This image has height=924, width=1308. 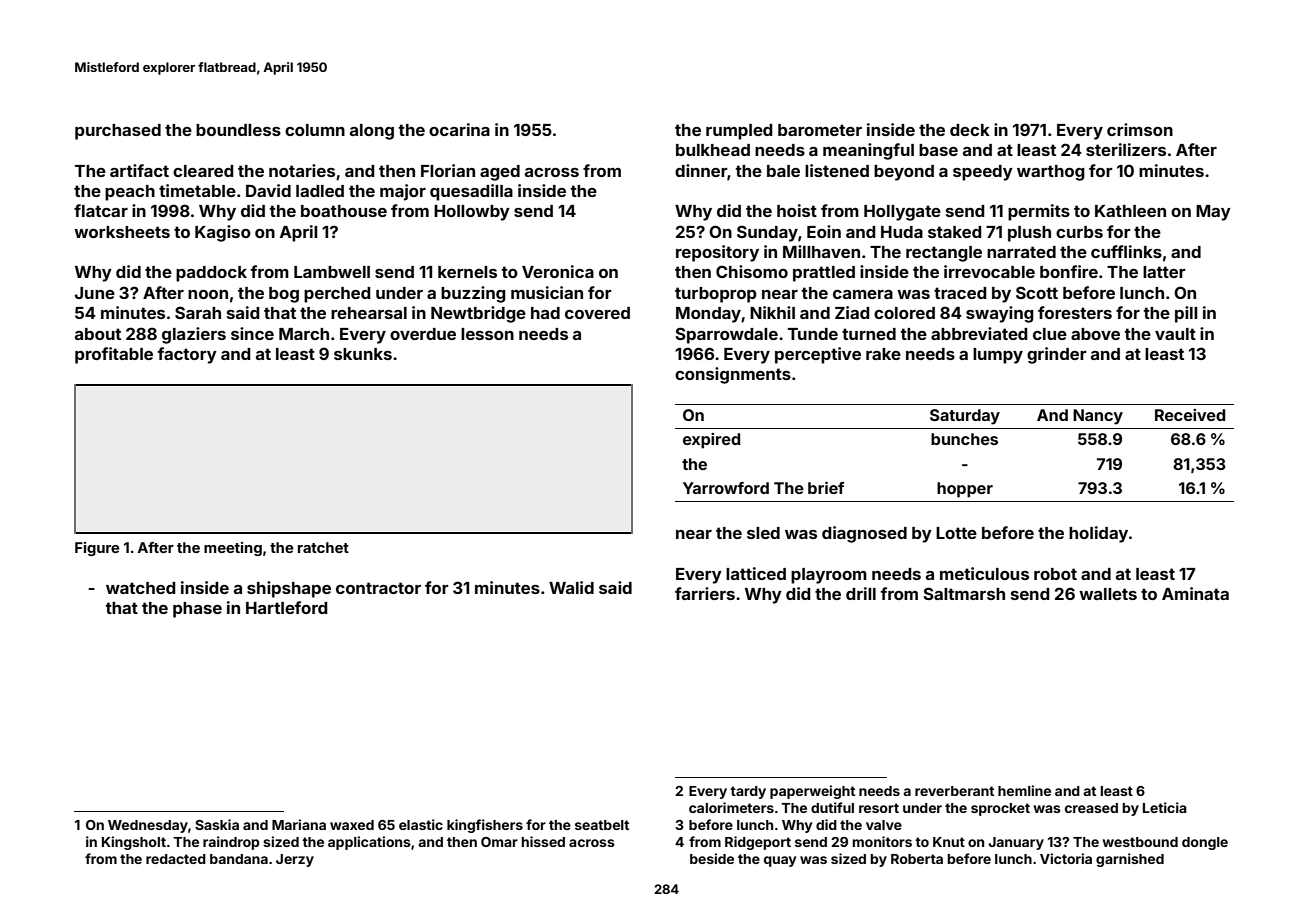 I want to click on holiday, so click(x=1098, y=534).
